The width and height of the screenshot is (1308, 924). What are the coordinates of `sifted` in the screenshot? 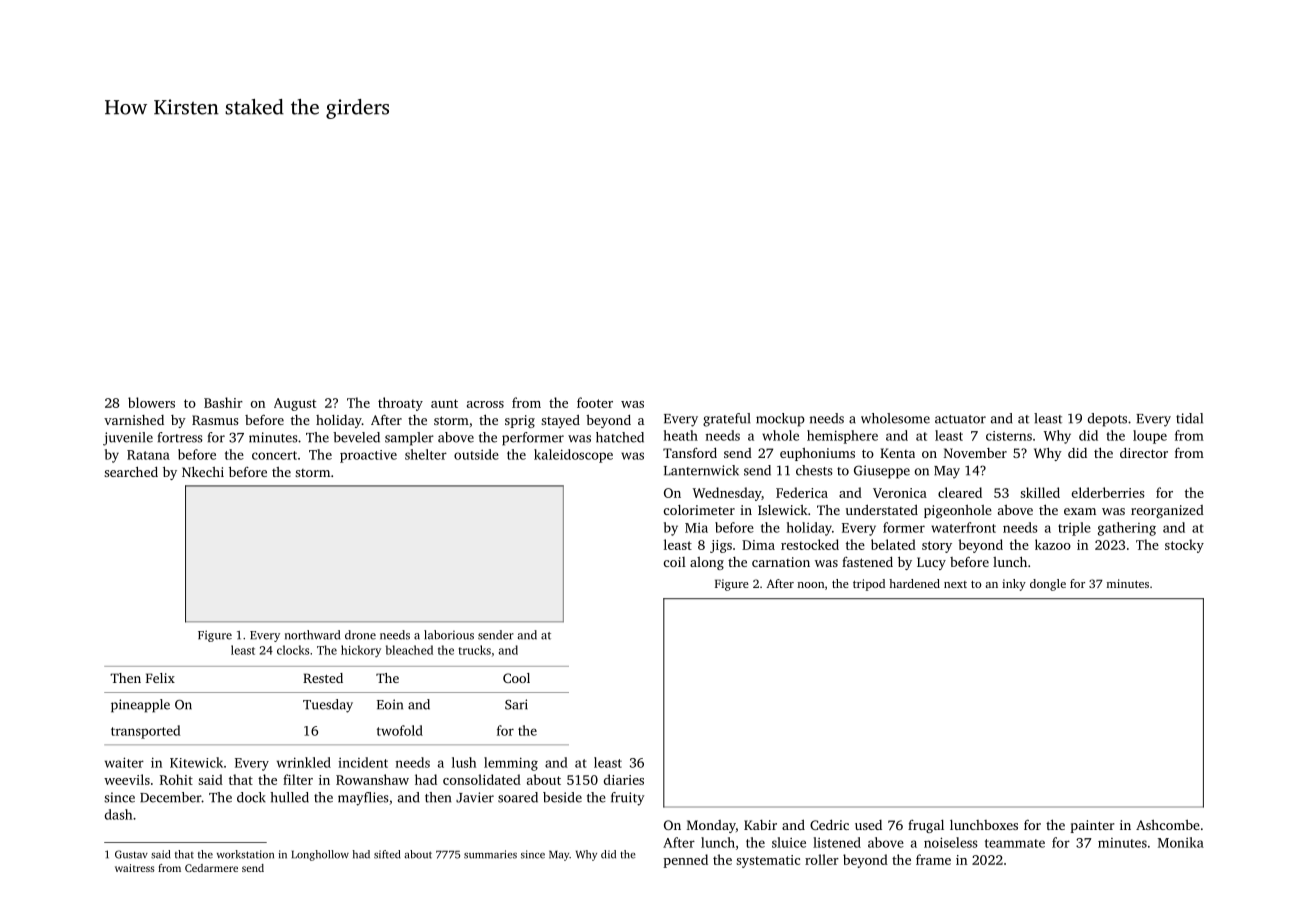 It's located at (387, 854).
